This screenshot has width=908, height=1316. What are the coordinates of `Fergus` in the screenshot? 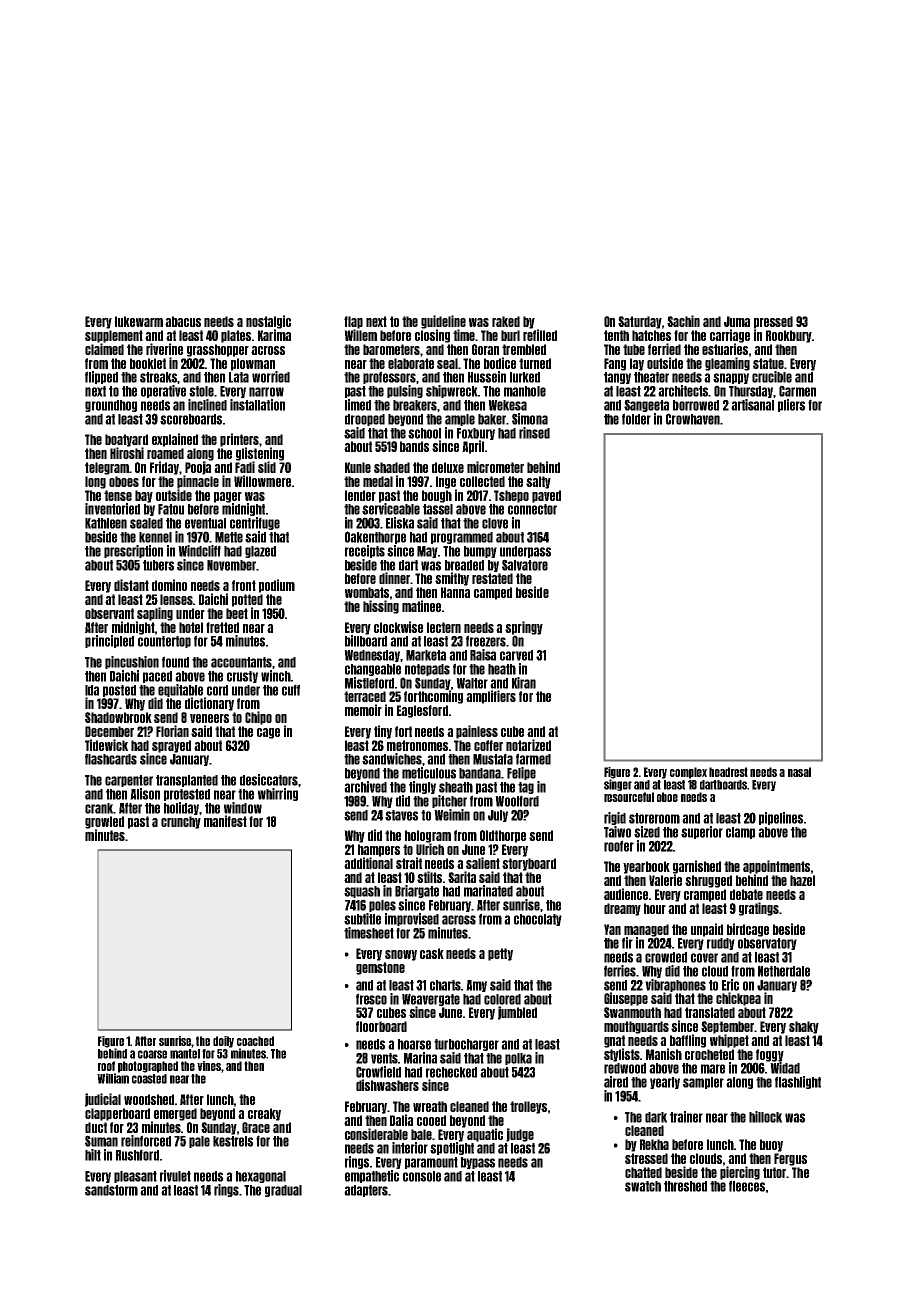 It's located at (790, 1159).
